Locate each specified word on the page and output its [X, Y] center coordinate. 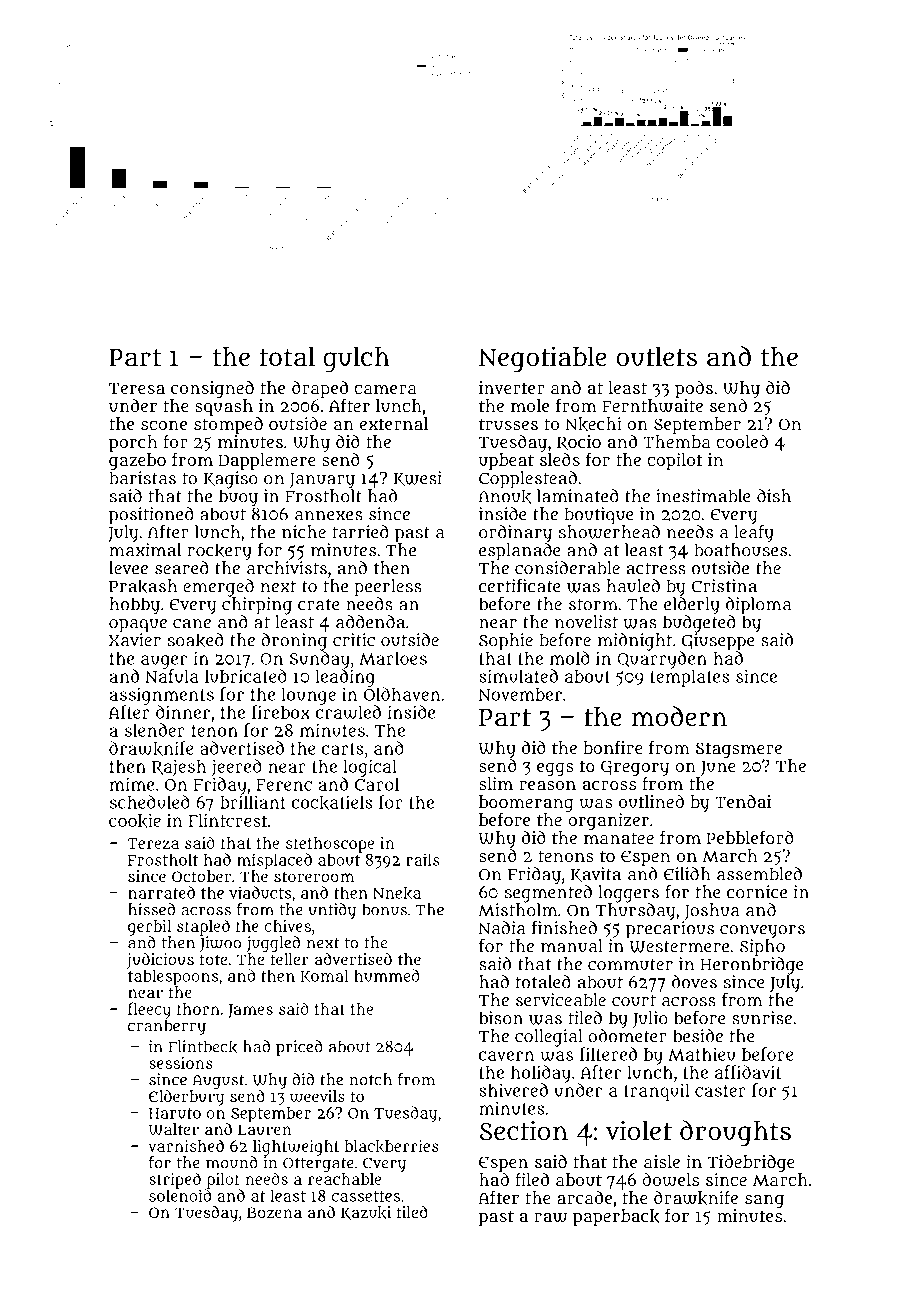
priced [299, 1048]
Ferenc [284, 785]
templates [690, 678]
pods [694, 389]
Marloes [393, 658]
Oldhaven [402, 694]
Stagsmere [739, 750]
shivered [513, 1090]
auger [164, 662]
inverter [512, 387]
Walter [174, 1129]
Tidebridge [751, 1164]
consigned [212, 390]
